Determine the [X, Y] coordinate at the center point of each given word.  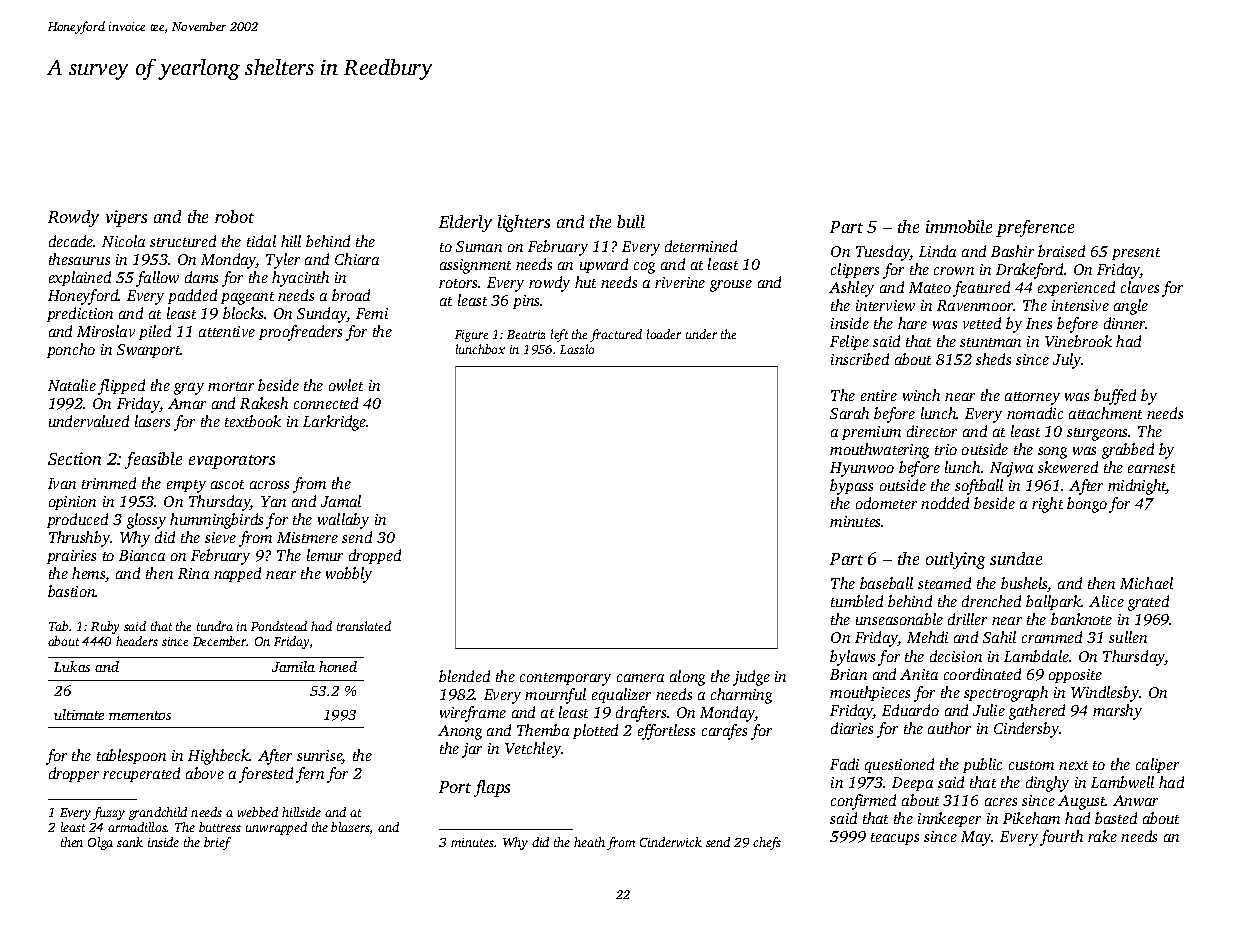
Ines [1039, 323]
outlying [955, 560]
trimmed [109, 483]
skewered [1068, 467]
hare [912, 323]
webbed [258, 812]
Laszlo [577, 349]
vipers [126, 218]
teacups [895, 839]
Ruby [105, 627]
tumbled [857, 601]
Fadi [844, 764]
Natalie [72, 385]
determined [701, 246]
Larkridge [335, 423]
